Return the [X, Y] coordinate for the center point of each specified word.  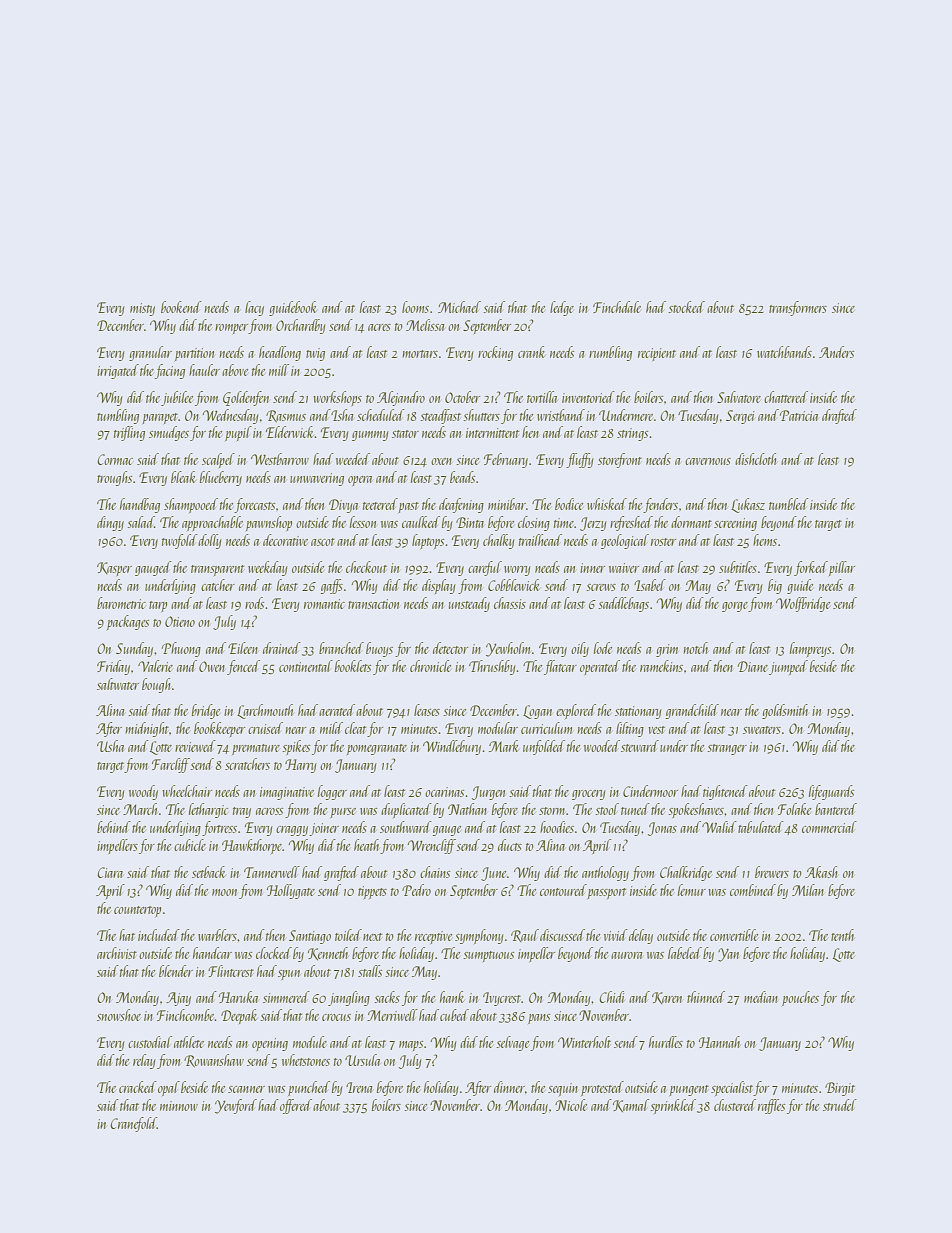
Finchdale [617, 307]
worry [517, 571]
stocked [686, 307]
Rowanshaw [214, 1061]
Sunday [134, 649]
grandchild [692, 711]
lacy [254, 308]
